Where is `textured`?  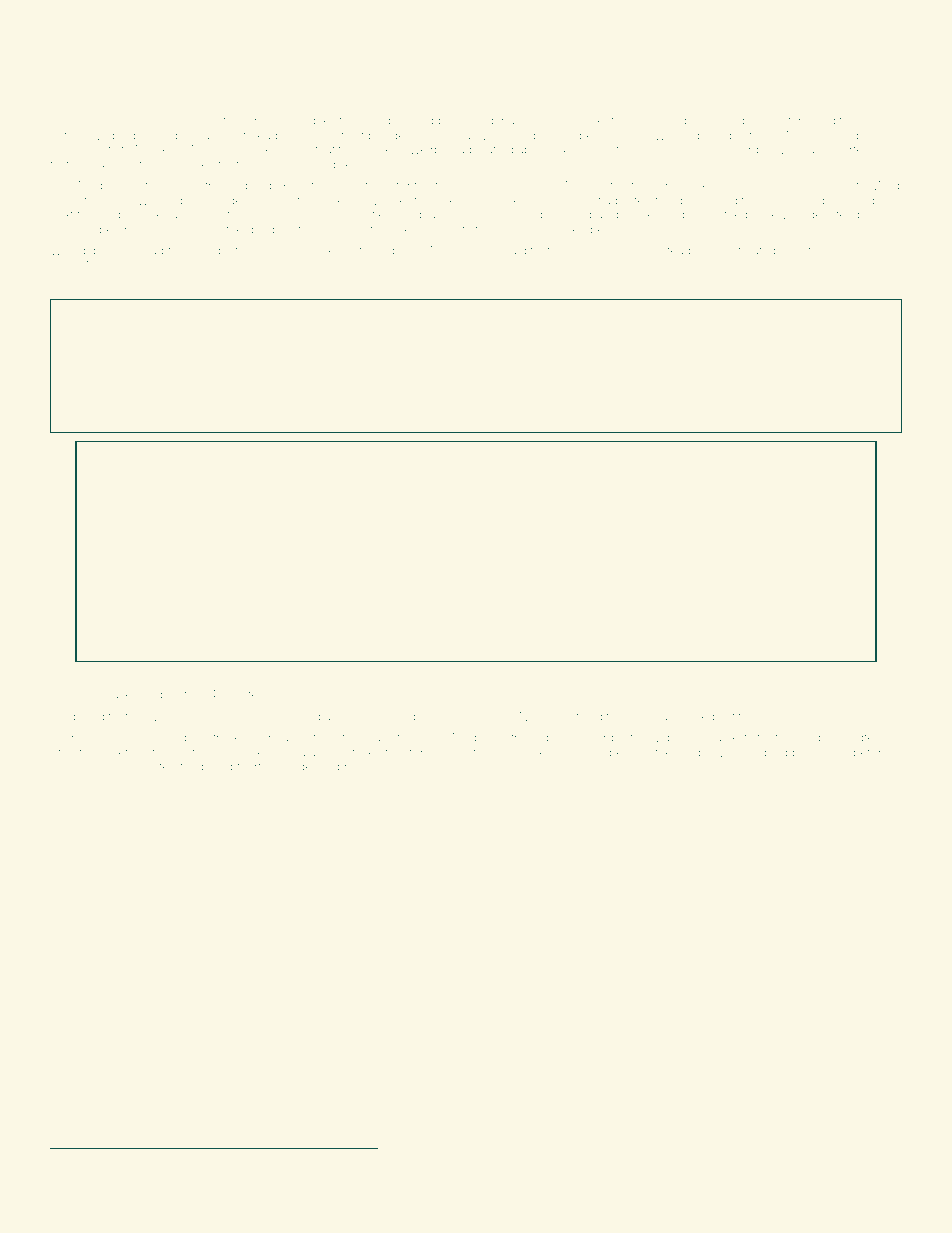
textured is located at coordinates (72, 164).
